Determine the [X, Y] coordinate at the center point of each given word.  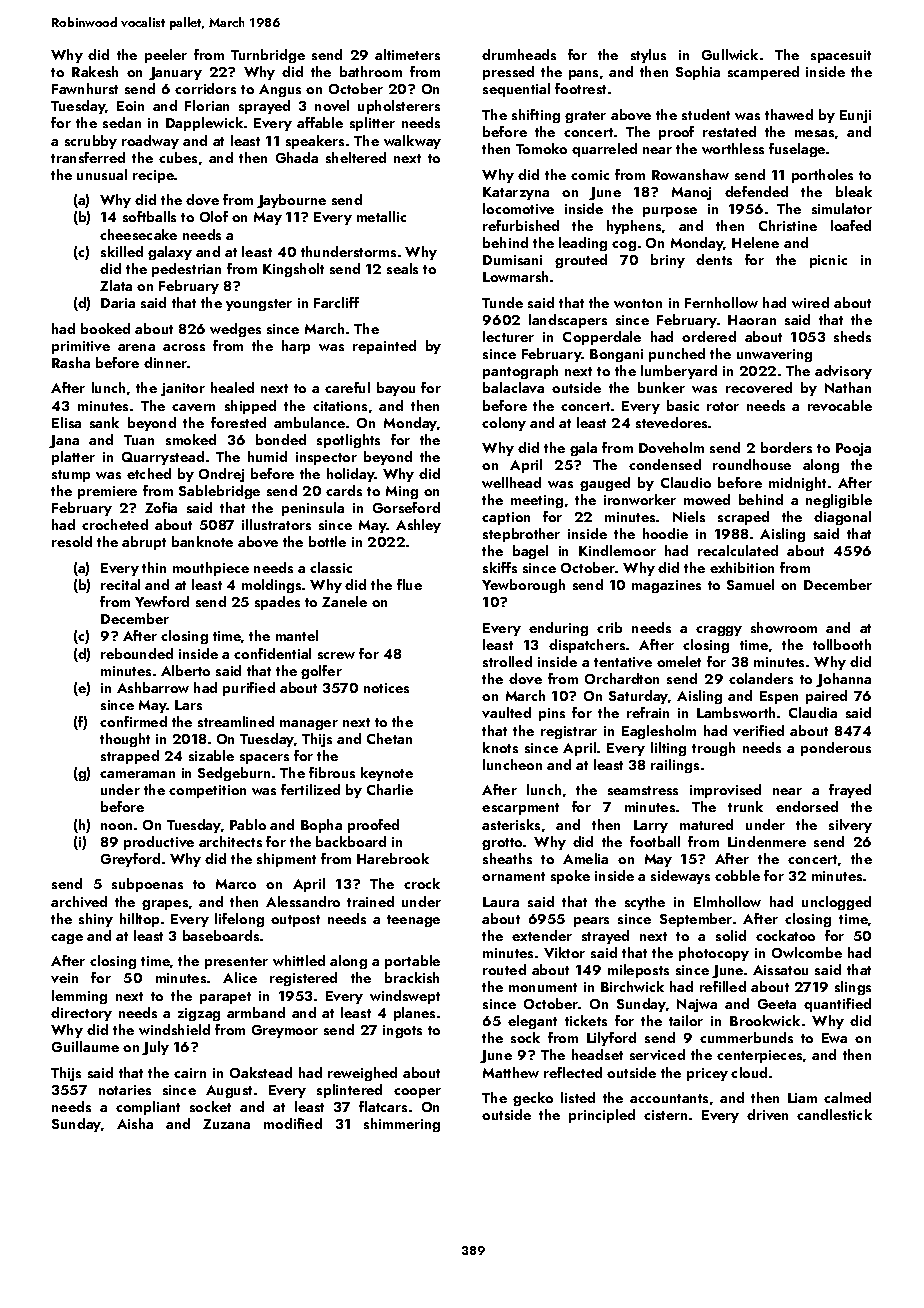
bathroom [371, 71]
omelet [679, 661]
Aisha [135, 1123]
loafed [851, 225]
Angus [280, 90]
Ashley [418, 526]
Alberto [185, 670]
